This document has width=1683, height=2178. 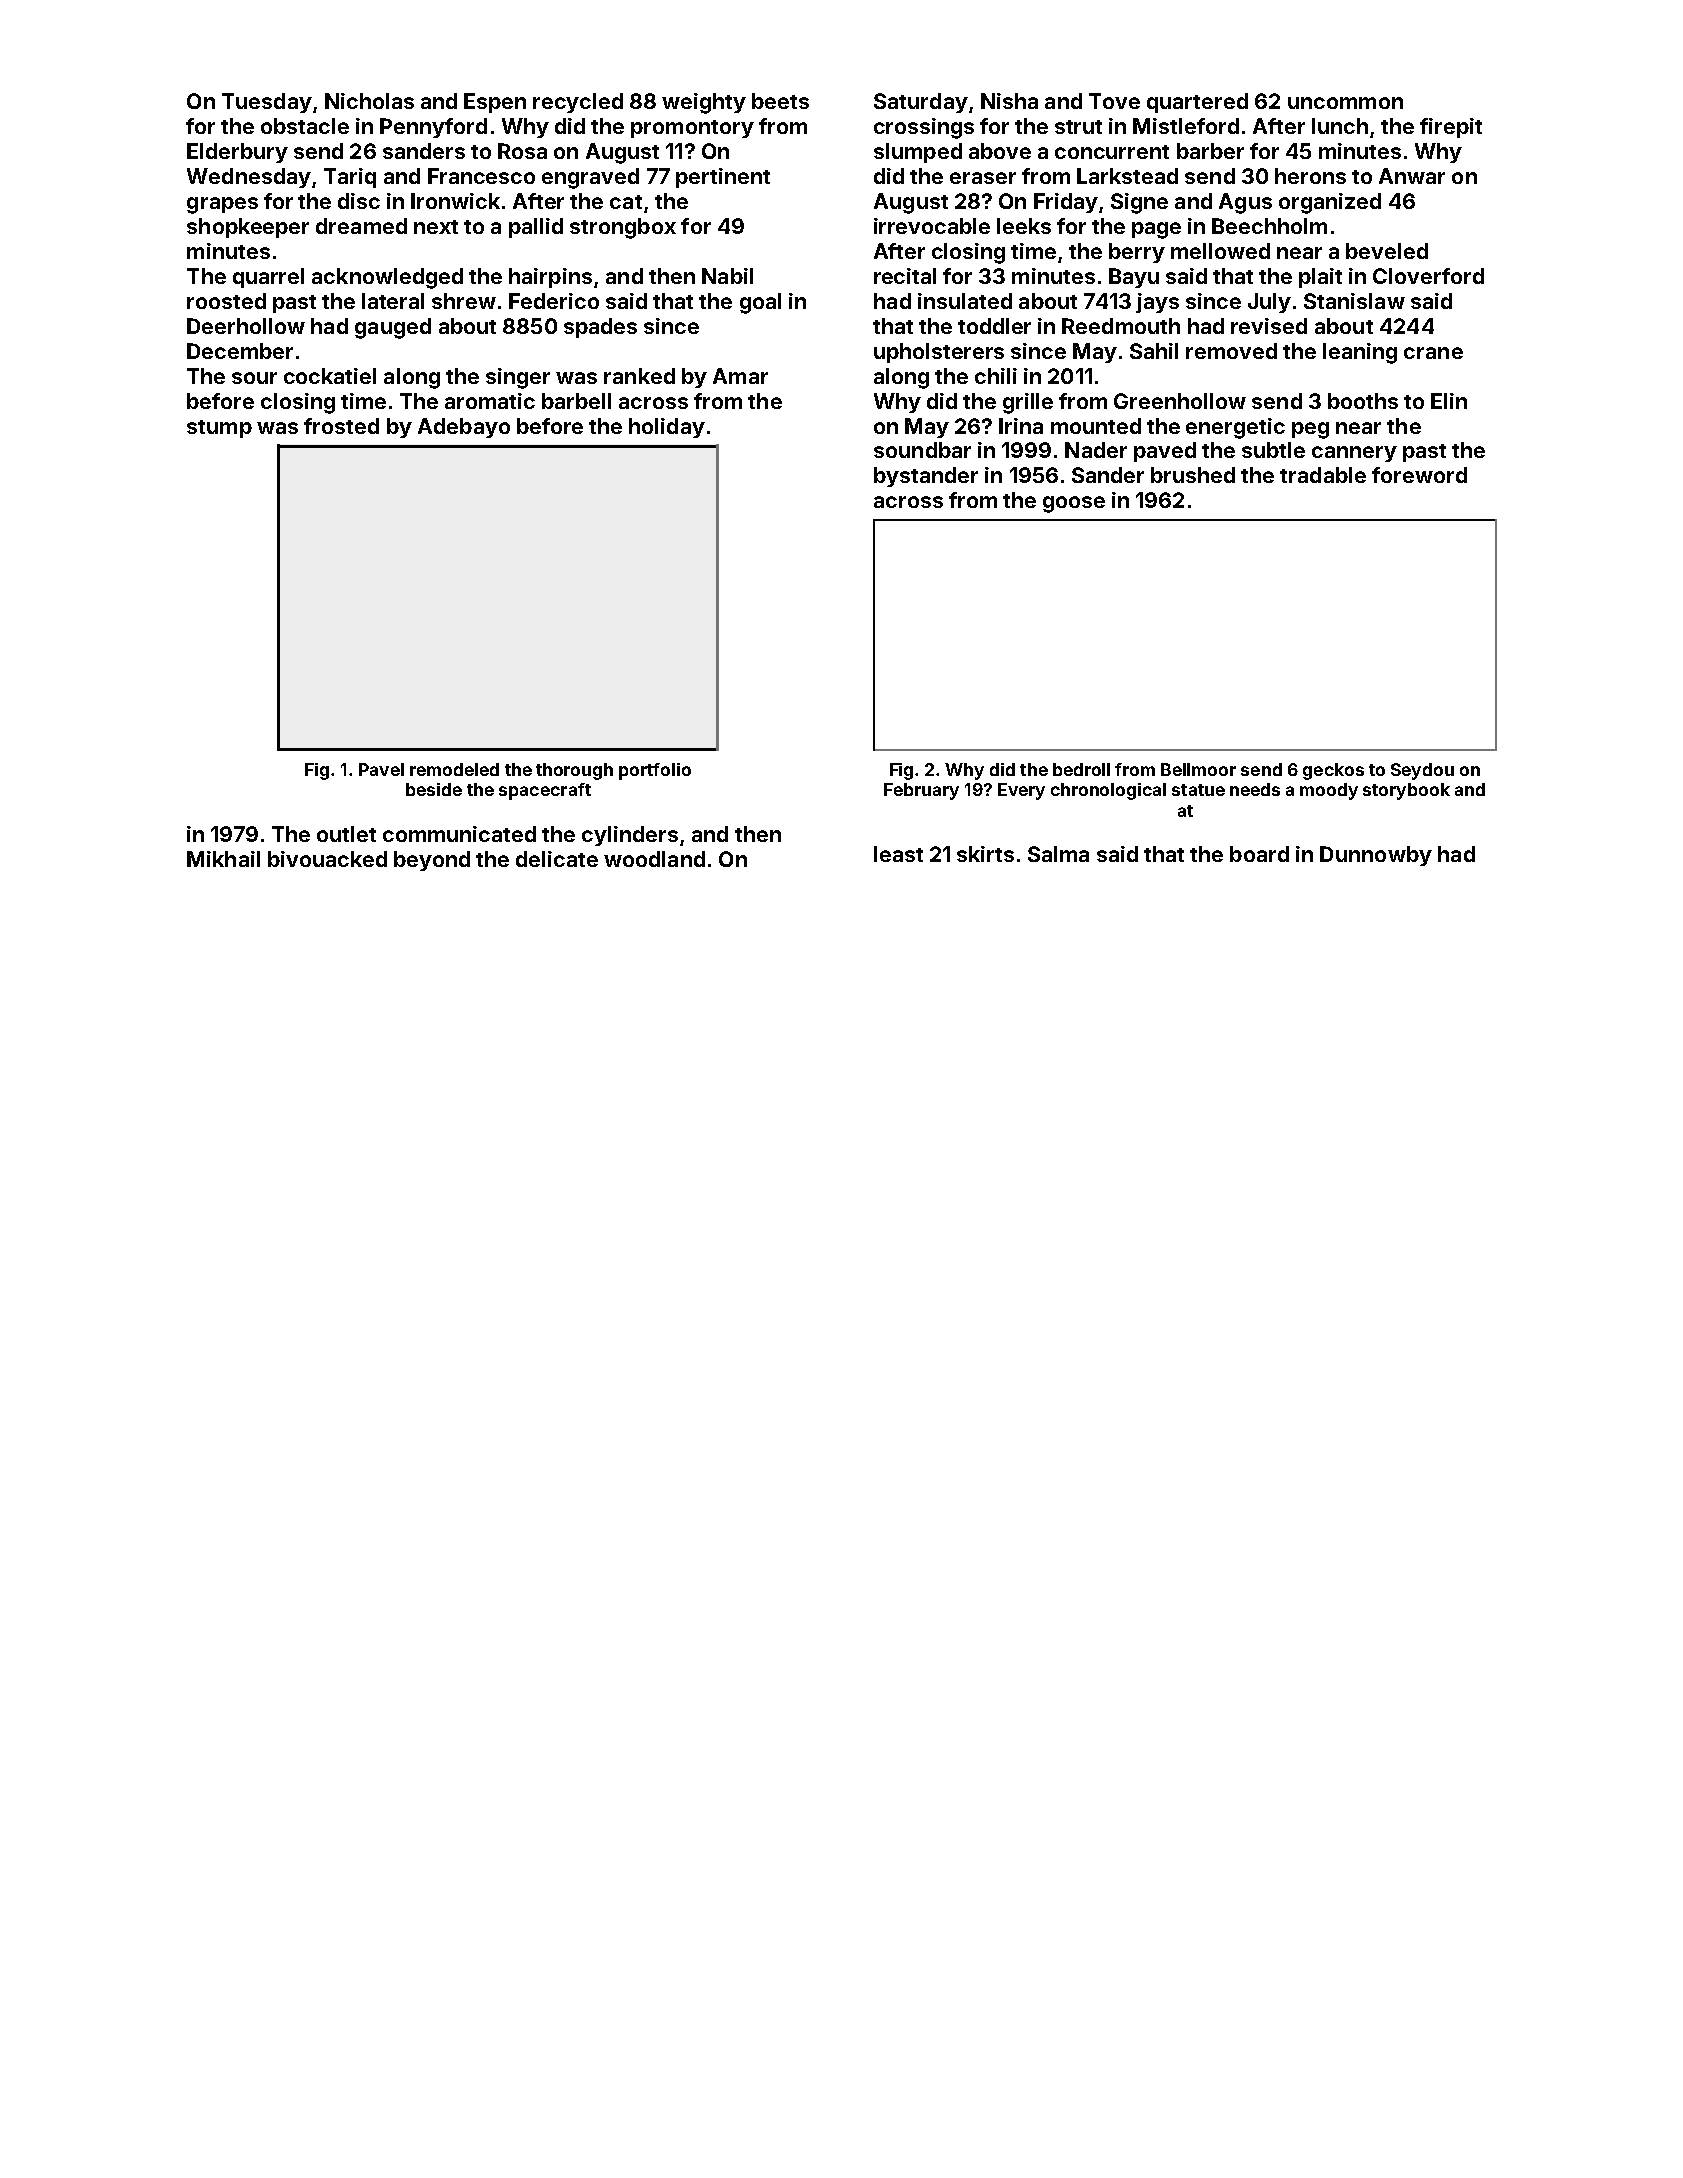 I want to click on irrevocable, so click(x=932, y=226).
